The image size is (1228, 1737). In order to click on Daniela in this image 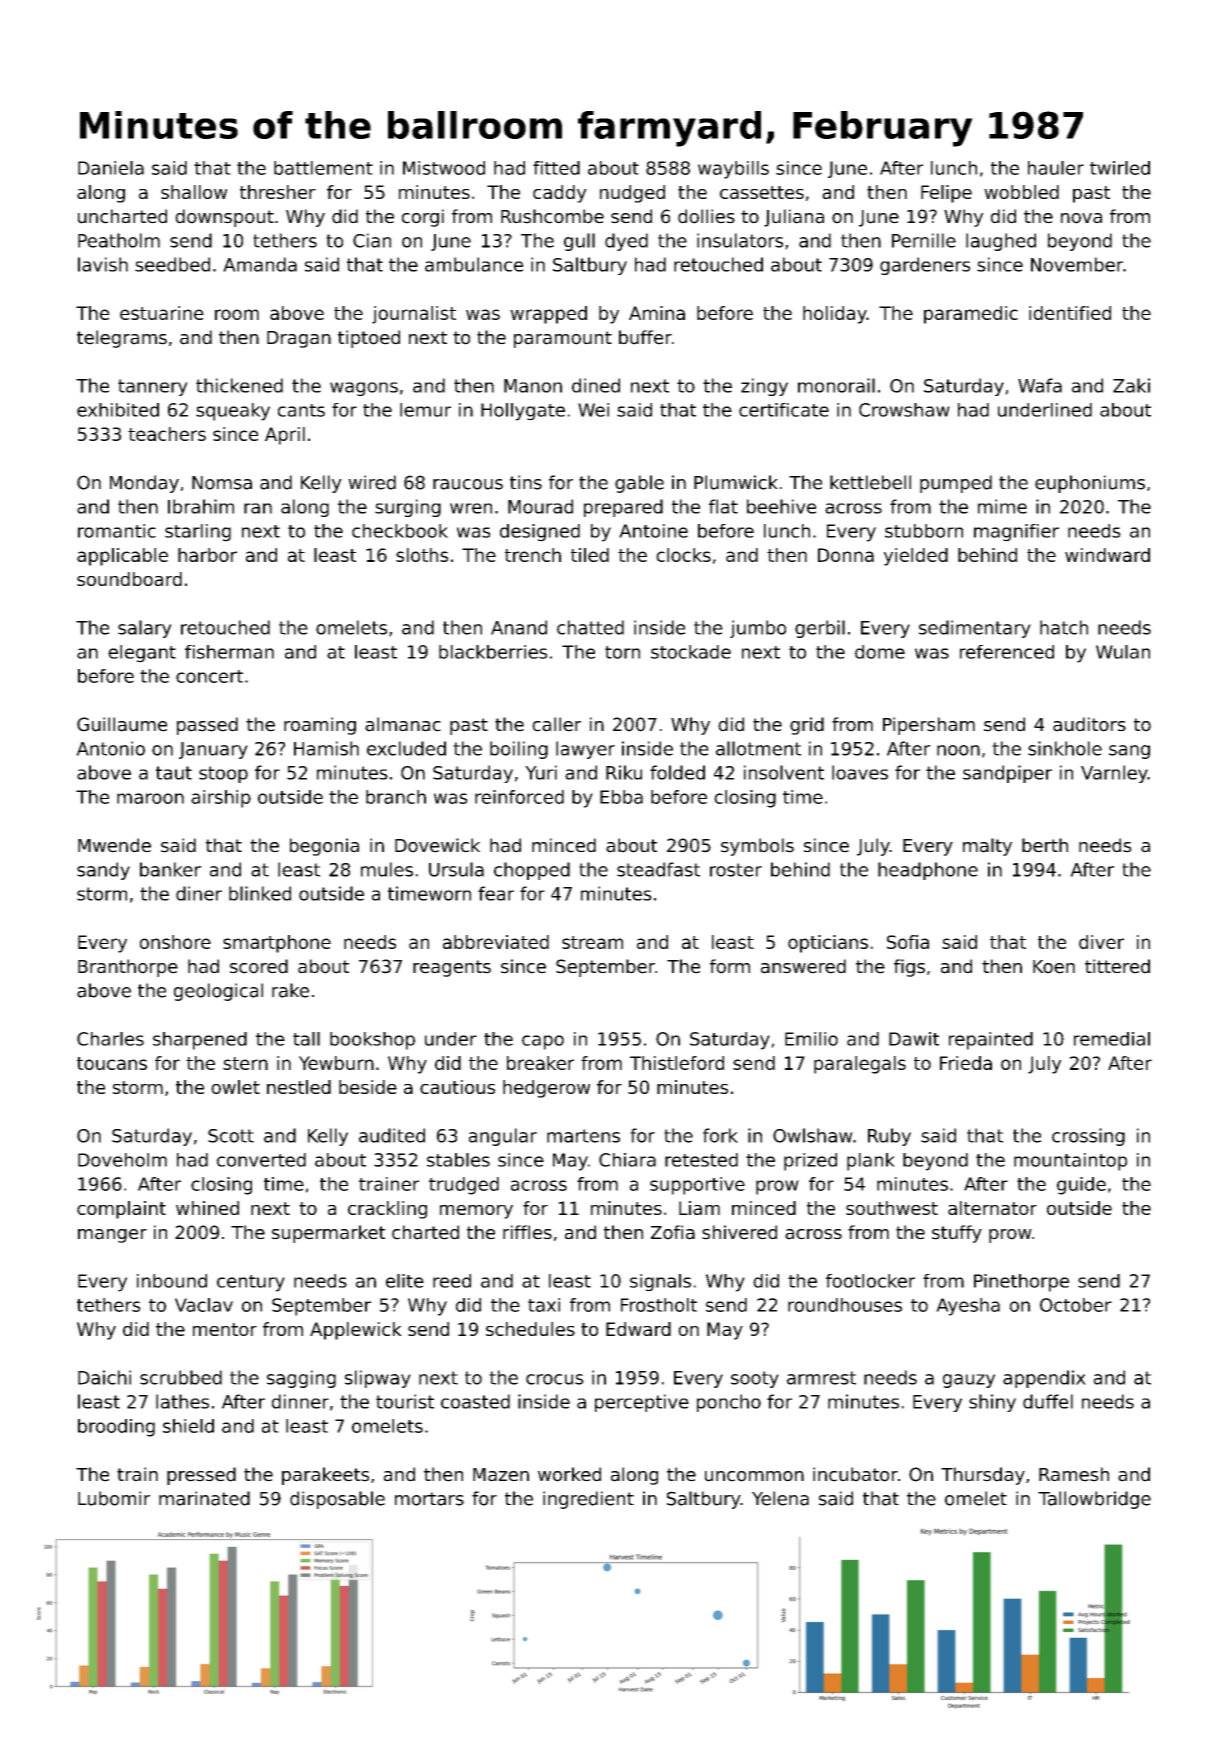, I will do `click(111, 168)`.
